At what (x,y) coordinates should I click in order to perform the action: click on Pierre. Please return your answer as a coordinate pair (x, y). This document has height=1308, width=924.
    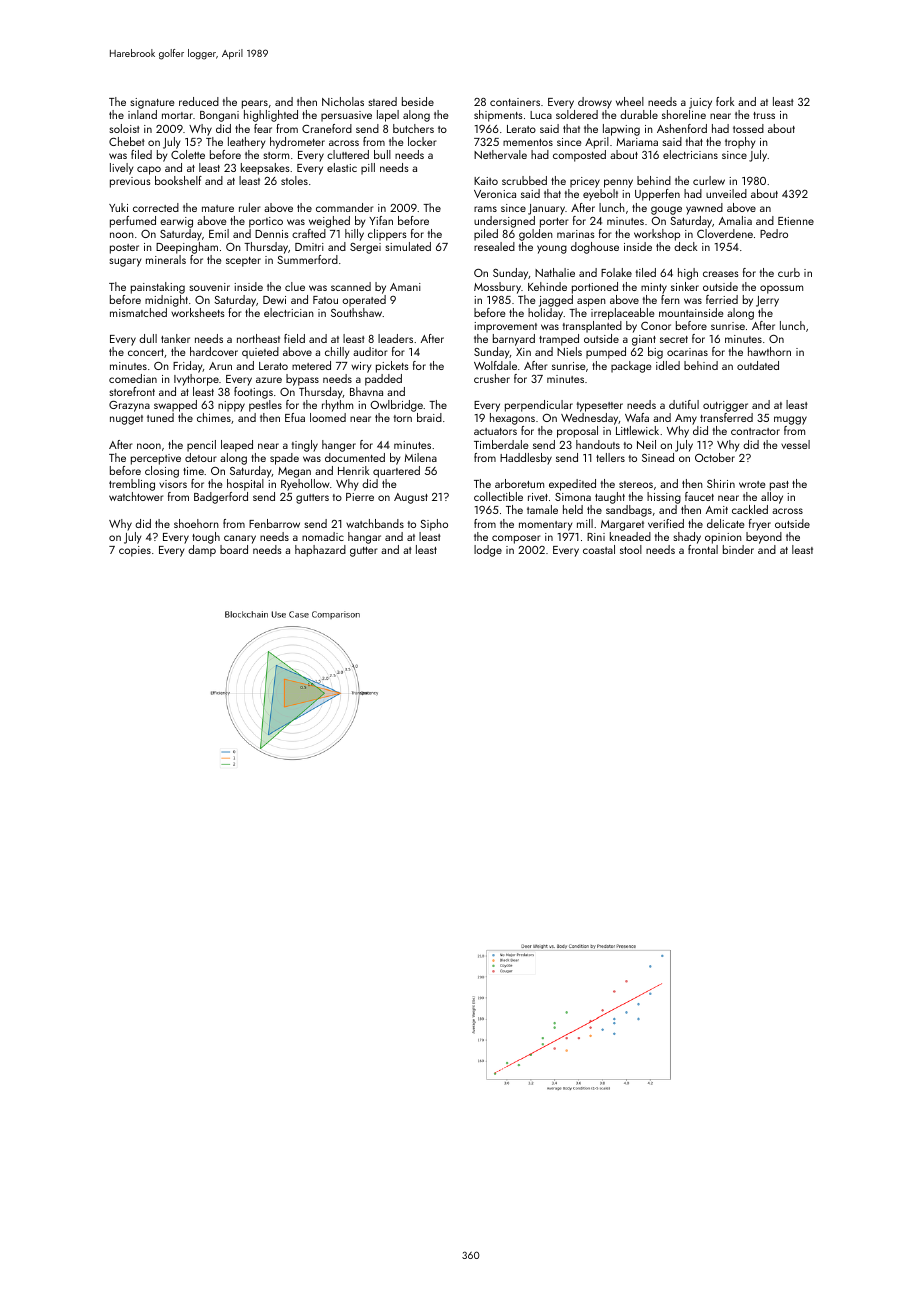
    Looking at the image, I should click on (360, 497).
